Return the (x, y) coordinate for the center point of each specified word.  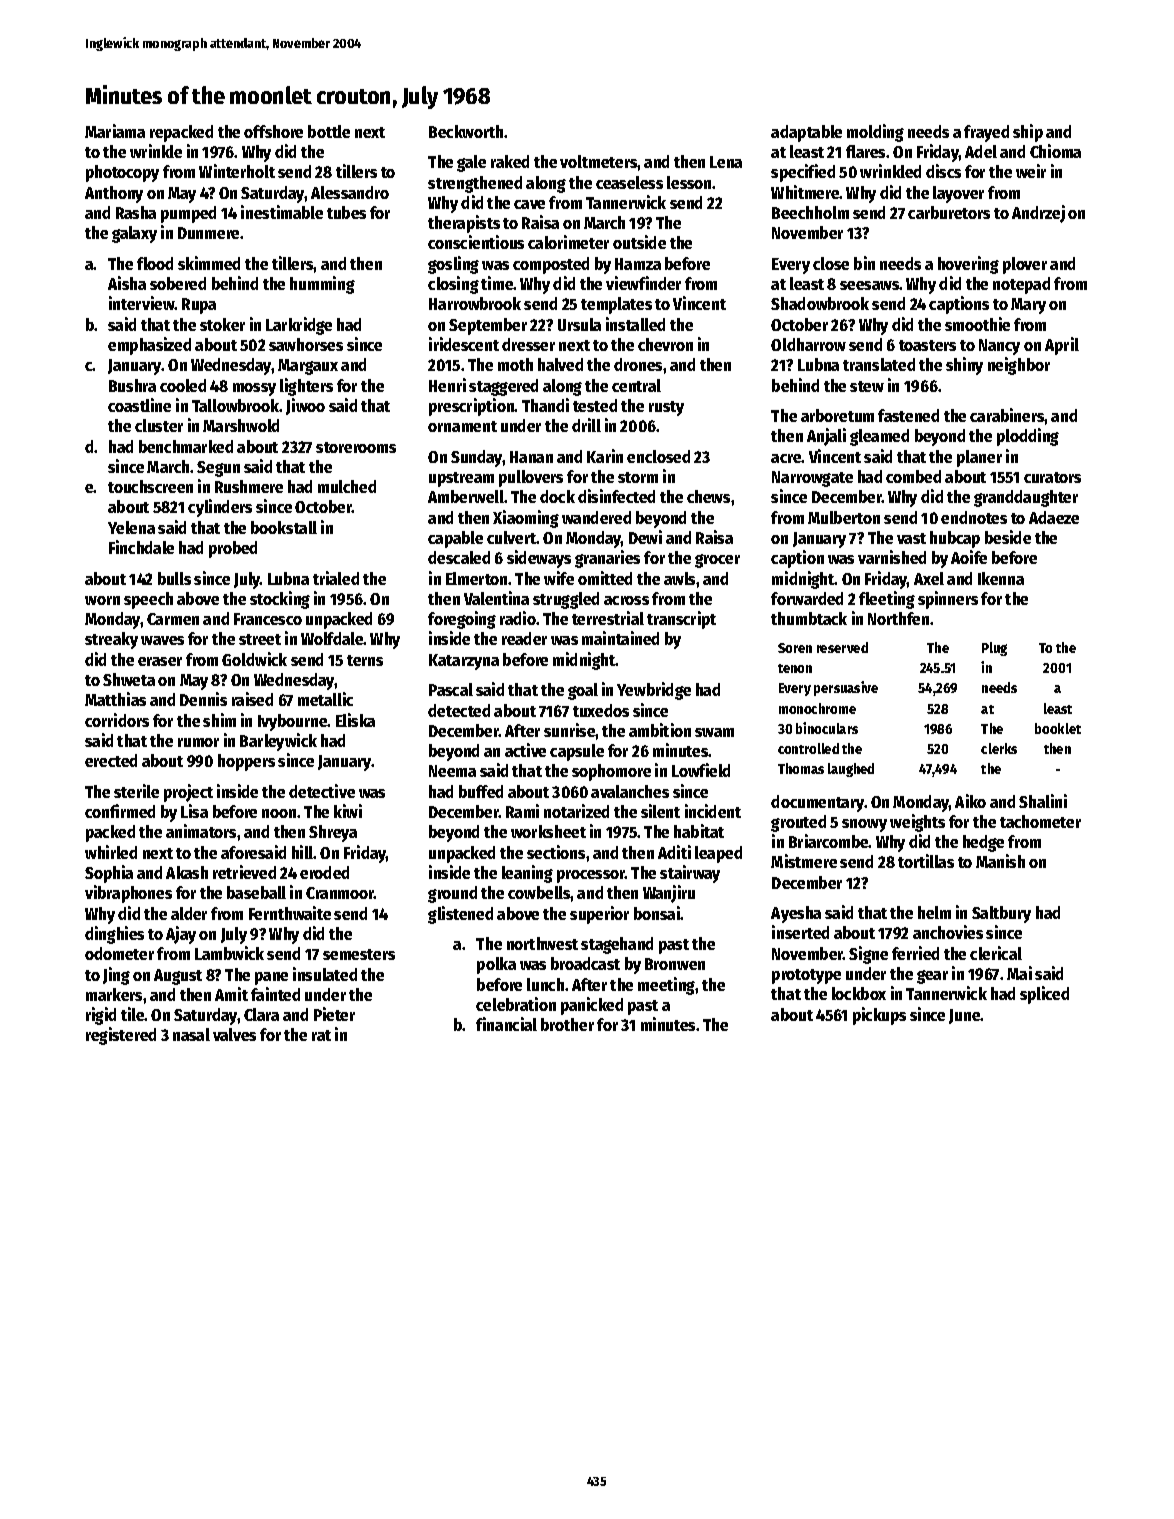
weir (1031, 171)
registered (121, 1036)
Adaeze (1054, 517)
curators (1052, 477)
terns (365, 660)
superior (599, 915)
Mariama (115, 131)
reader (524, 638)
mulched (347, 486)
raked (510, 161)
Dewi (645, 537)
